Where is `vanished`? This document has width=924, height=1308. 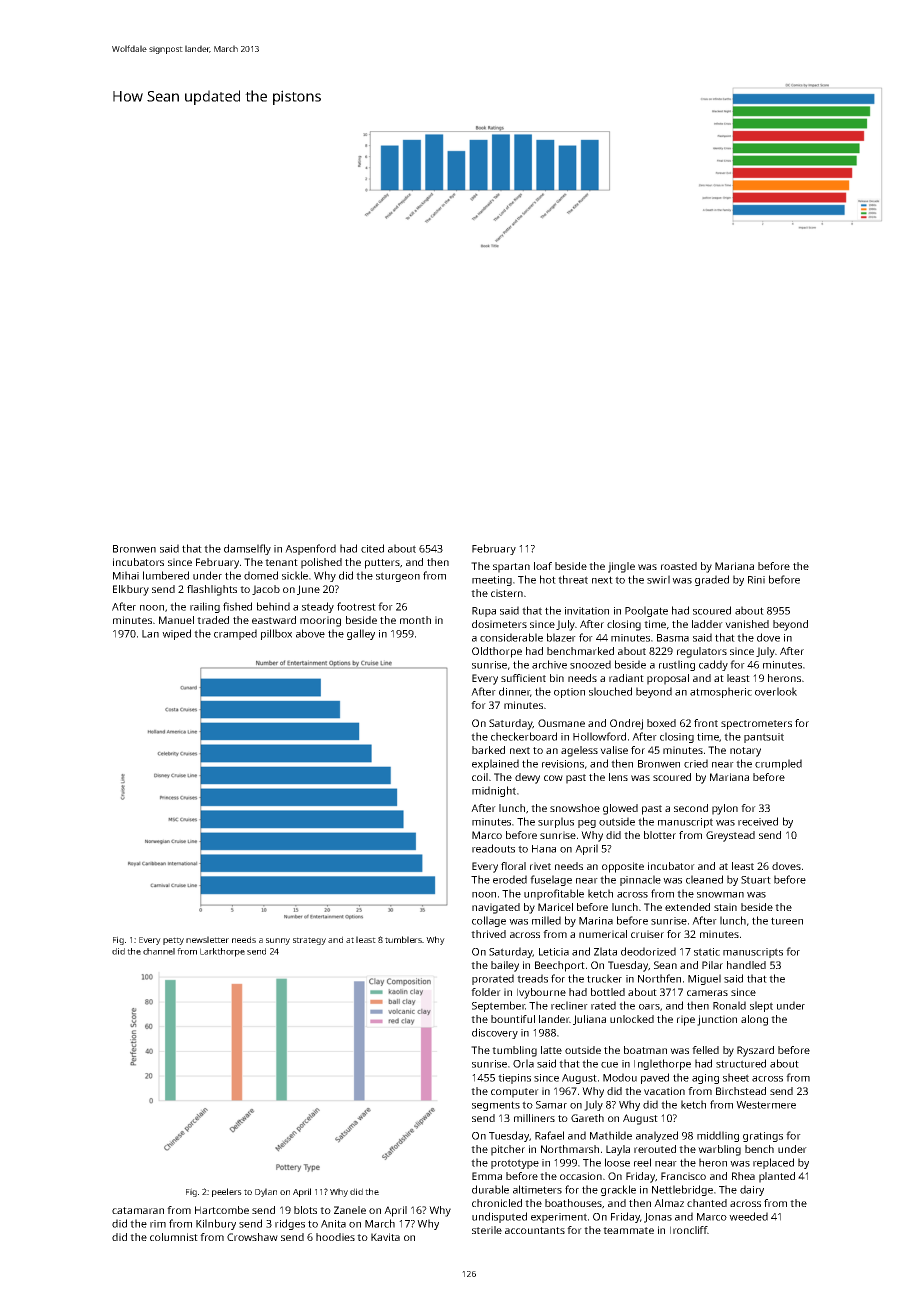 vanished is located at coordinates (747, 624).
